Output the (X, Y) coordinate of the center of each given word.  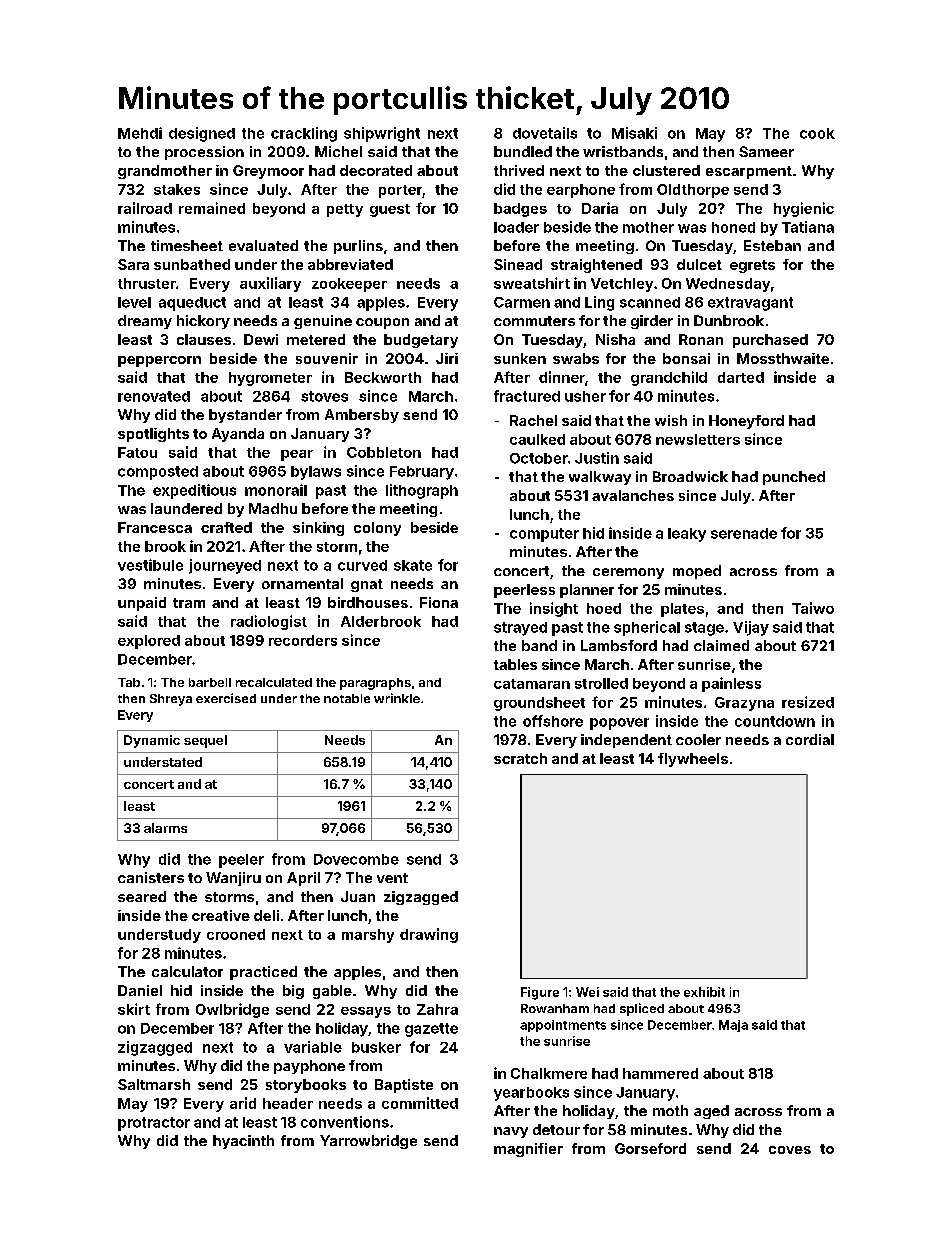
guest (390, 210)
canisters (151, 877)
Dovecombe (356, 859)
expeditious (194, 491)
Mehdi (140, 133)
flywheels (693, 760)
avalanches (633, 495)
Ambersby (362, 416)
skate (413, 565)
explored (149, 642)
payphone (309, 1067)
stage (704, 629)
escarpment (749, 172)
